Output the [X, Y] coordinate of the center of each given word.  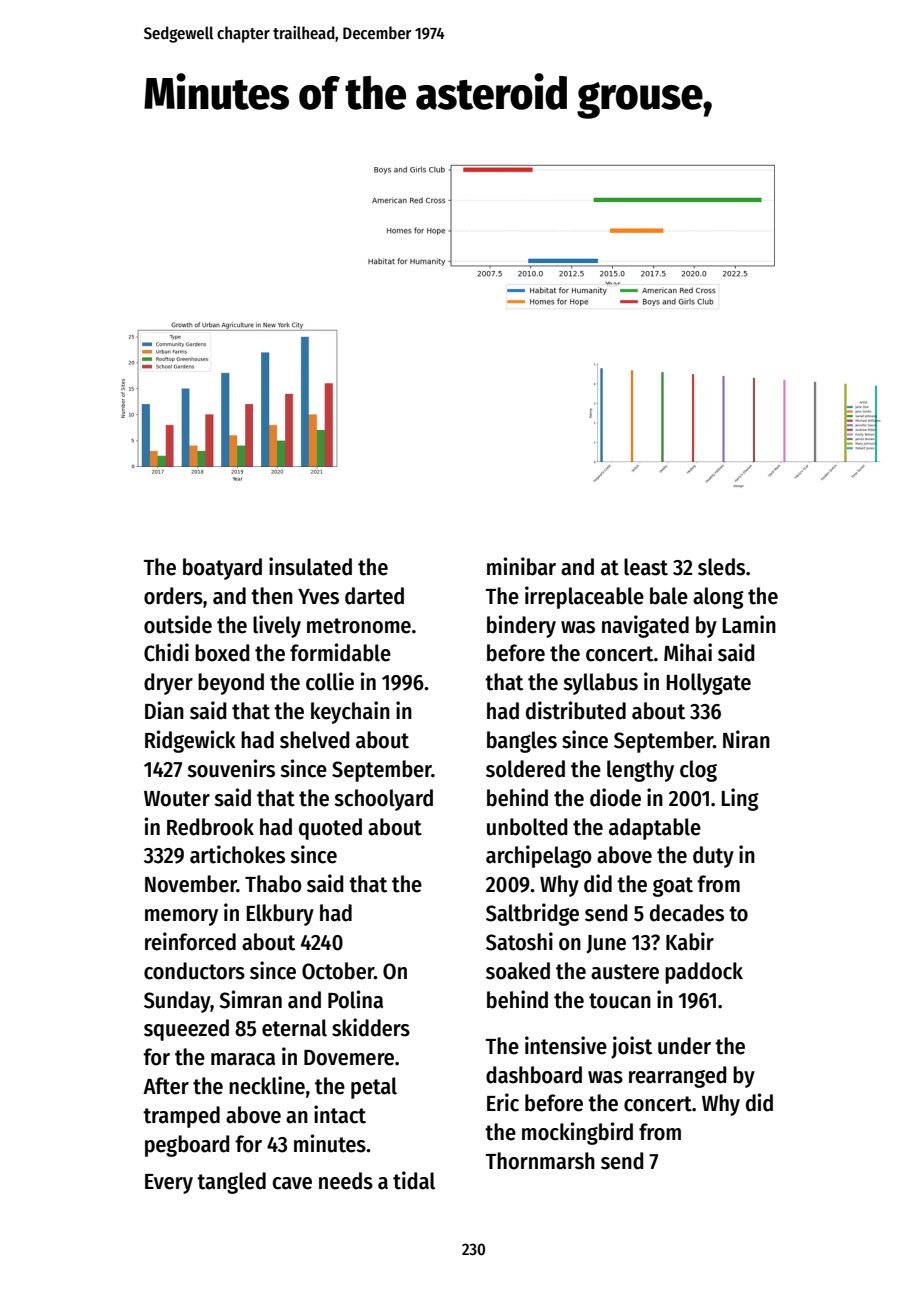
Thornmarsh [540, 1161]
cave [292, 1183]
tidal [414, 1180]
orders [173, 596]
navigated [645, 626]
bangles [522, 742]
